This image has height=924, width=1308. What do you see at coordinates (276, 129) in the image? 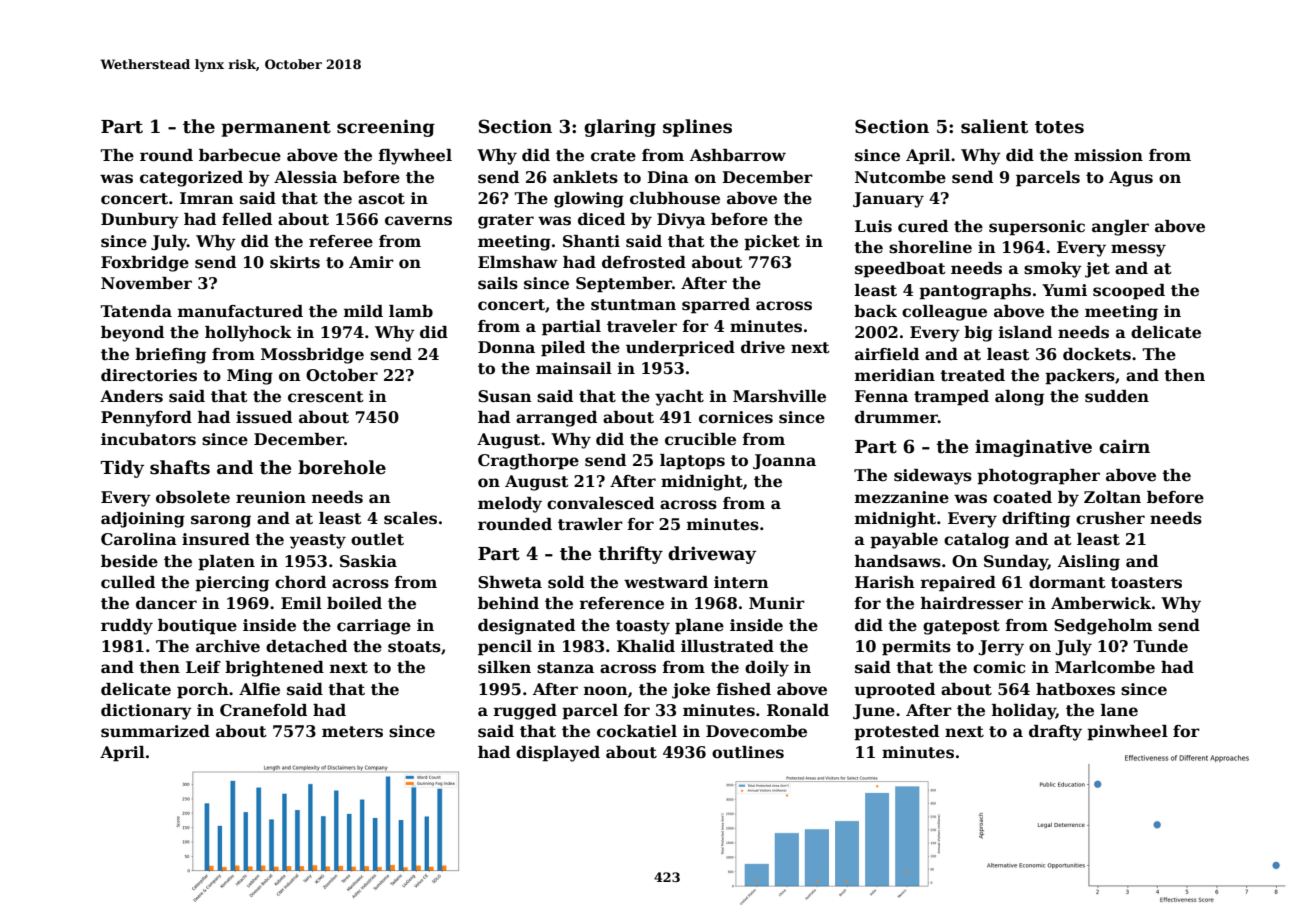
I see `permanent` at bounding box center [276, 129].
